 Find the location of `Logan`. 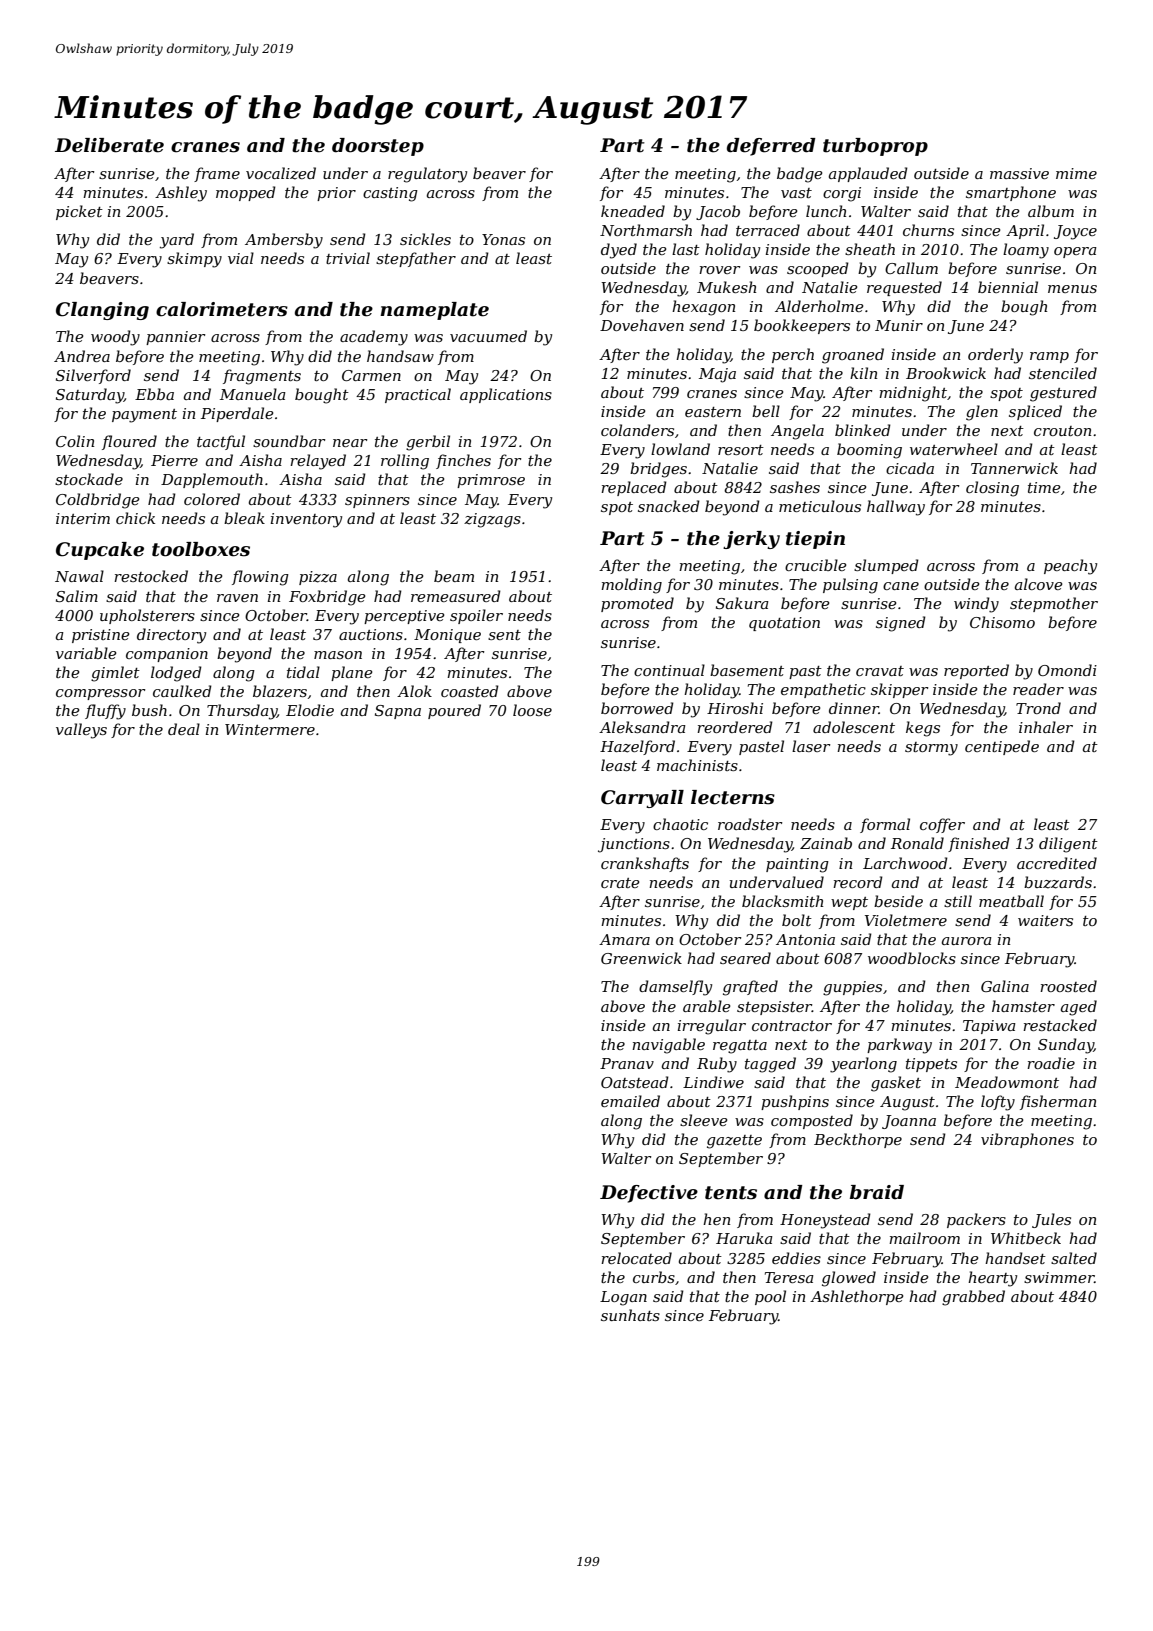

Logan is located at coordinates (623, 1298).
